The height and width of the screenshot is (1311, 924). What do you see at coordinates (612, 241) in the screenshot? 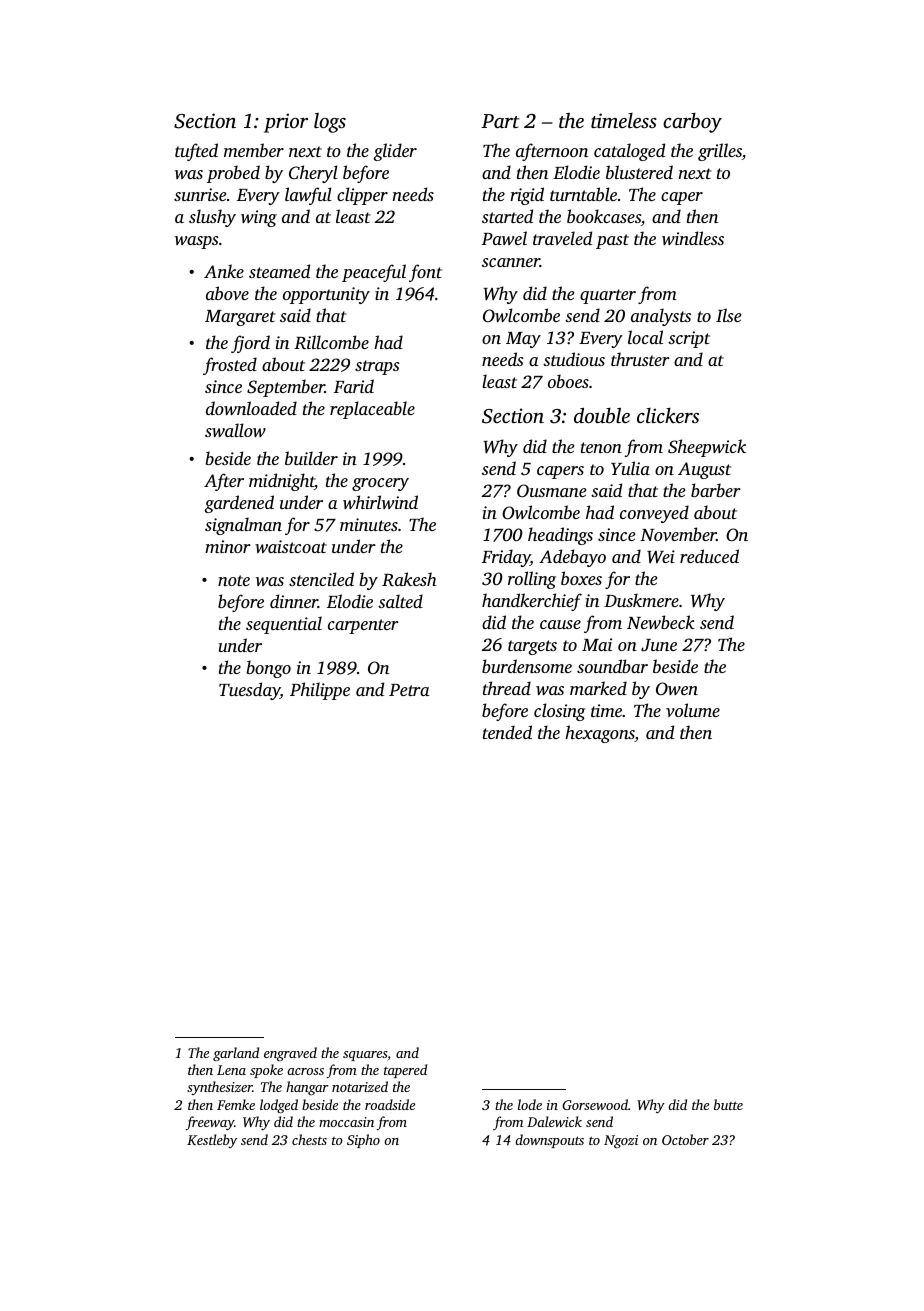
I see `past` at bounding box center [612, 241].
